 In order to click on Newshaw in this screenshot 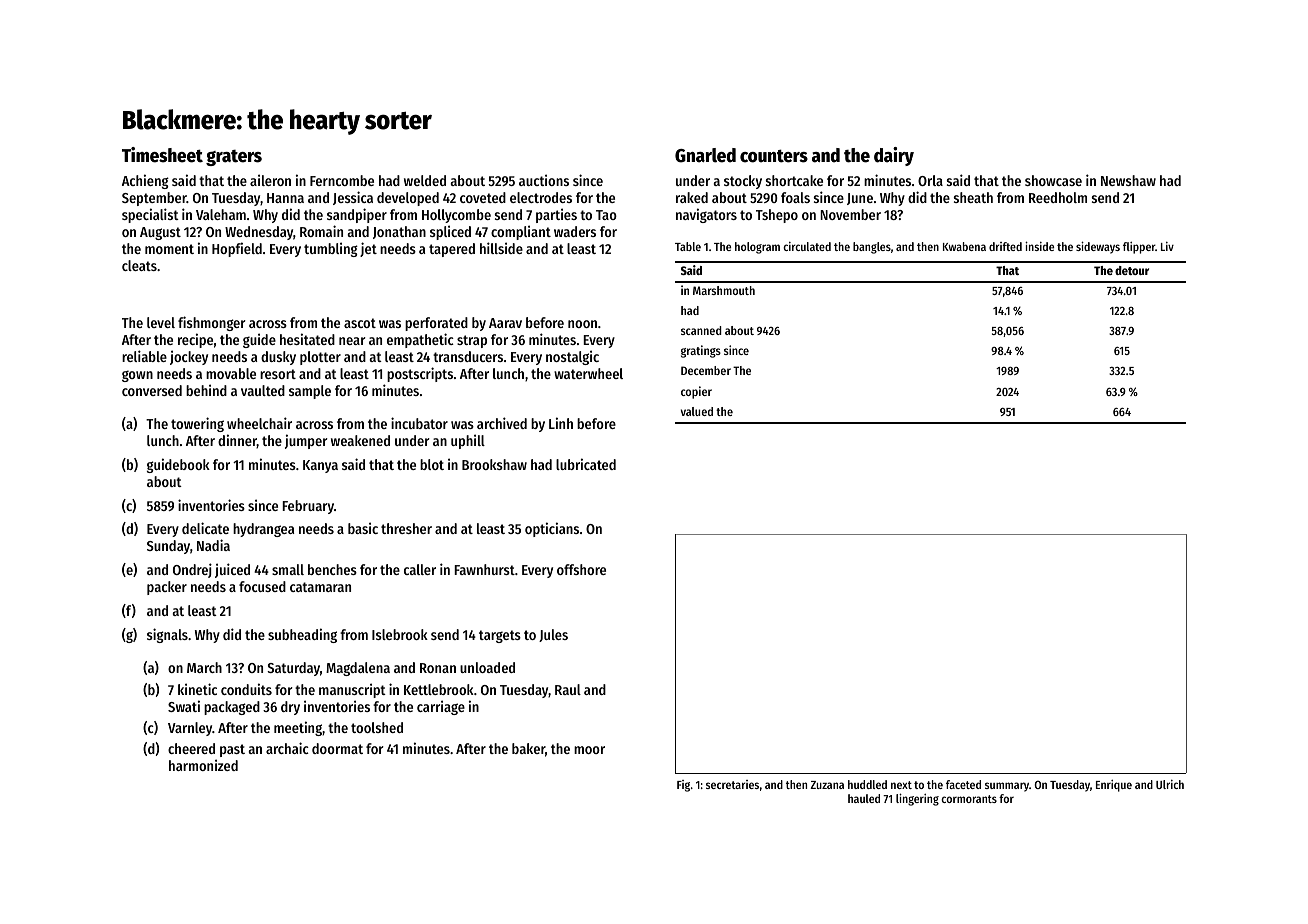, I will do `click(1128, 180)`.
